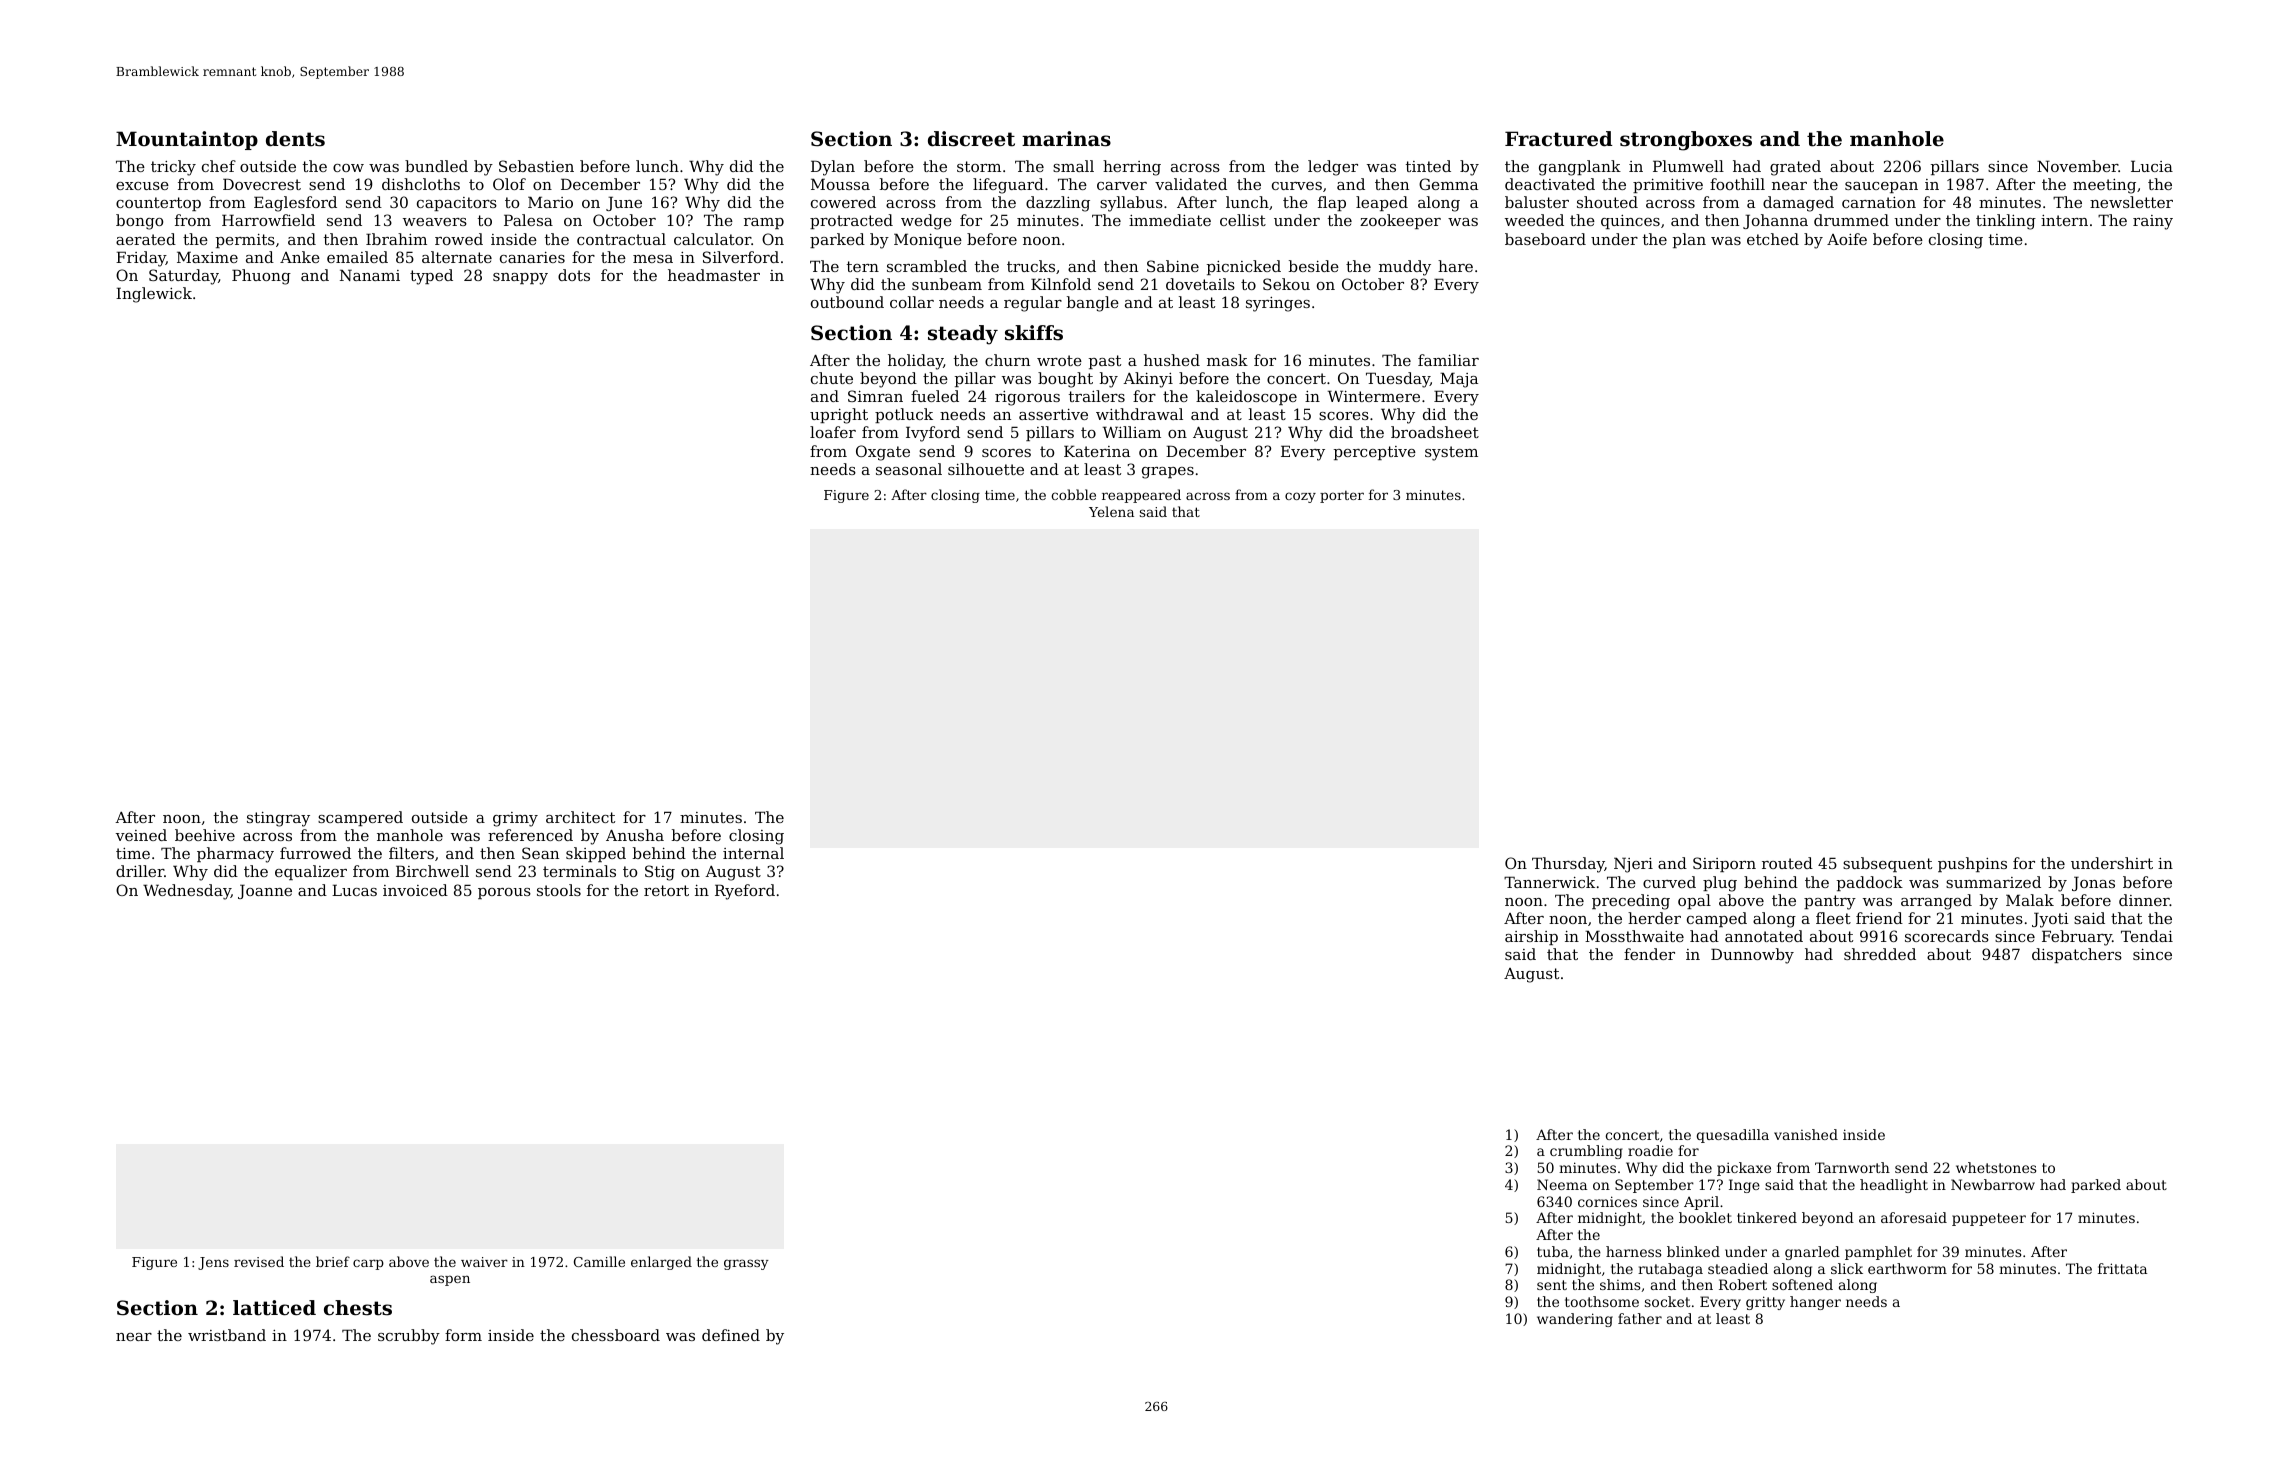 This document has width=2289, height=1481. What do you see at coordinates (745, 892) in the document?
I see `Ryeford` at bounding box center [745, 892].
